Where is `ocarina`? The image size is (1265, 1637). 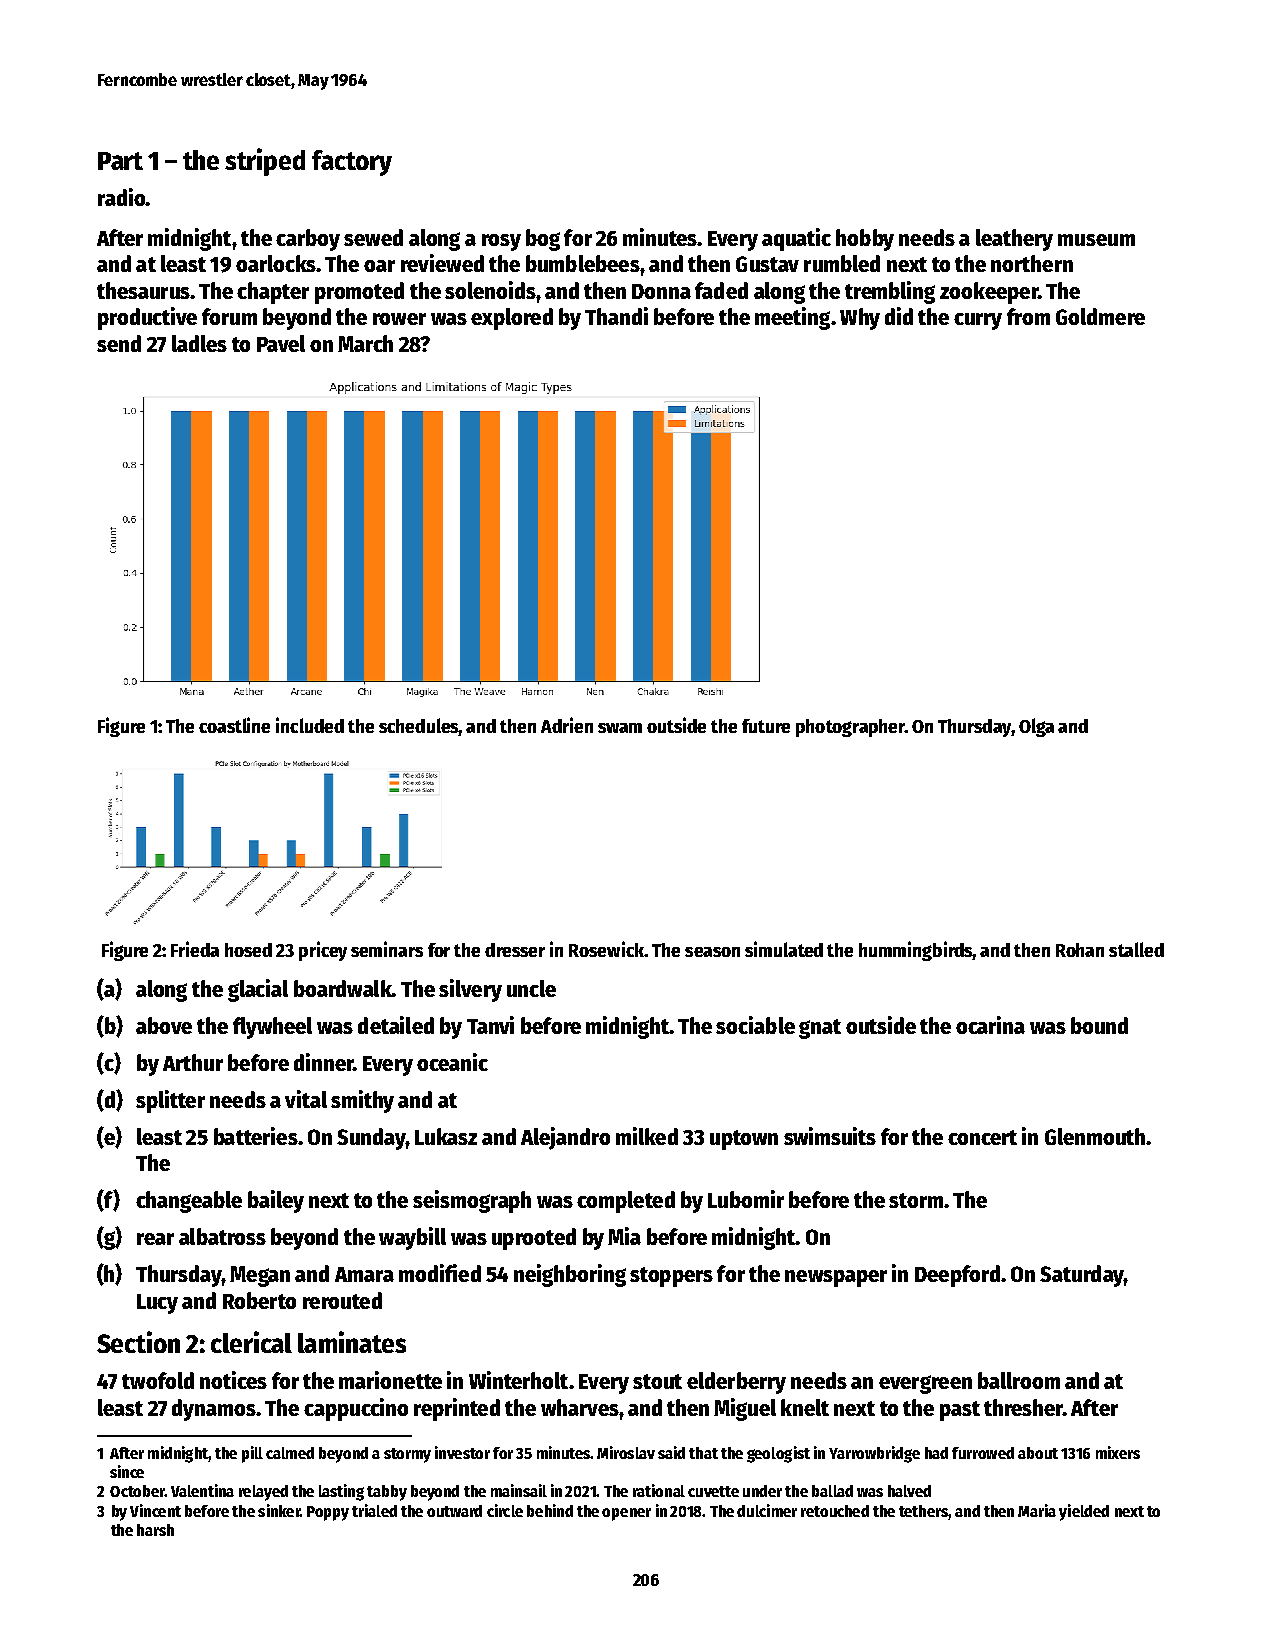 ocarina is located at coordinates (990, 1025).
